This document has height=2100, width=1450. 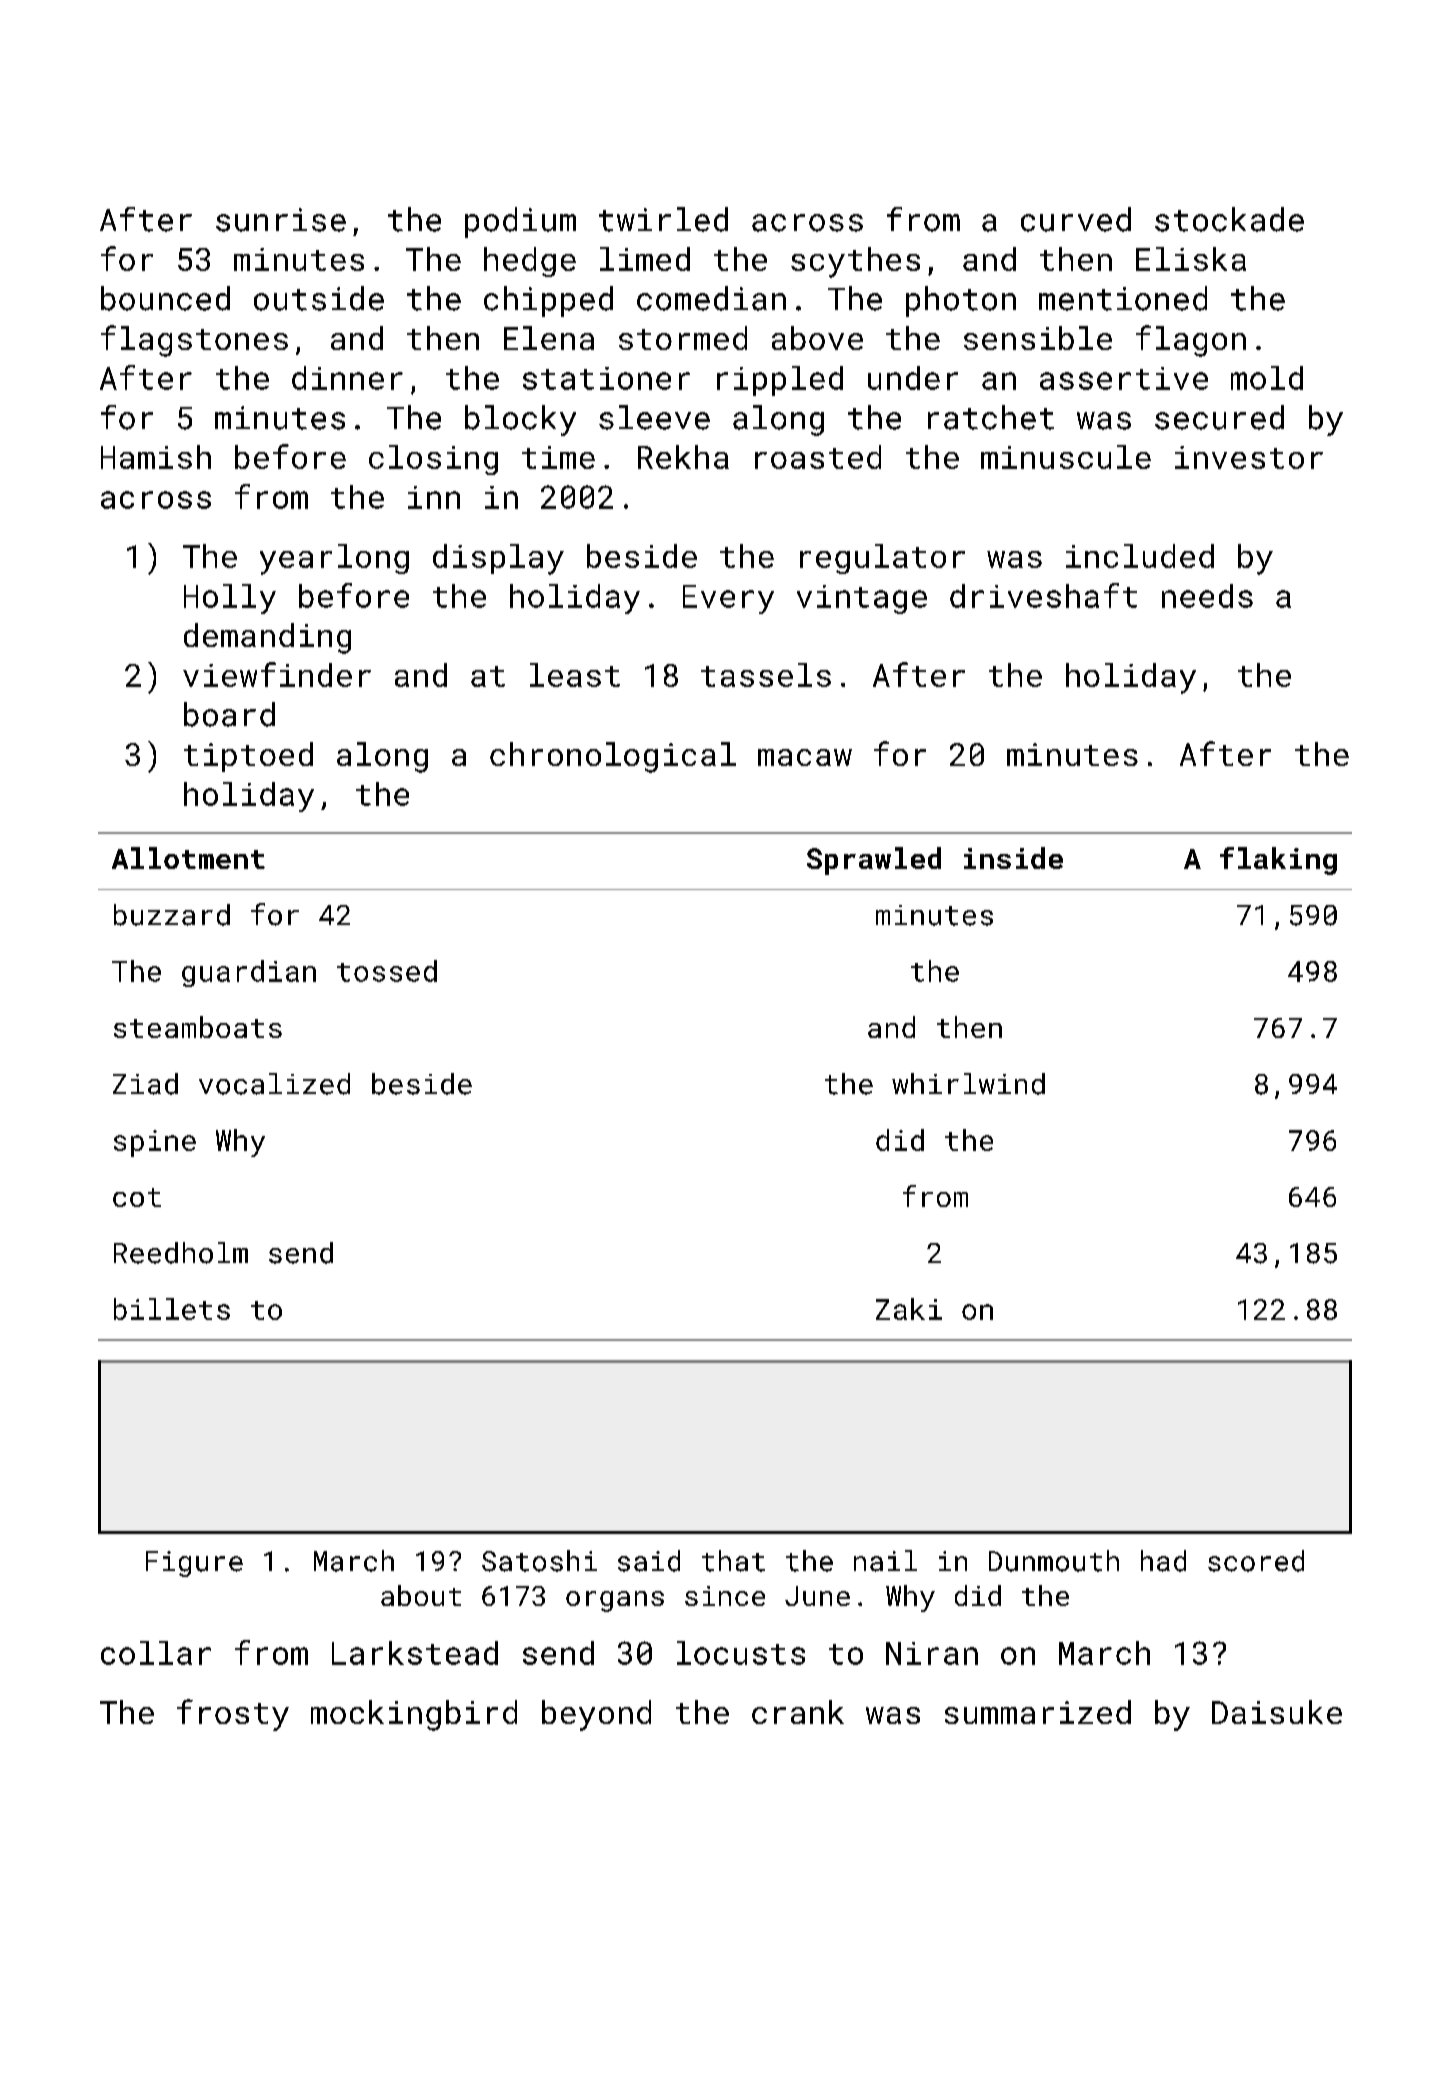 What do you see at coordinates (539, 1561) in the document?
I see `Satoshi` at bounding box center [539, 1561].
